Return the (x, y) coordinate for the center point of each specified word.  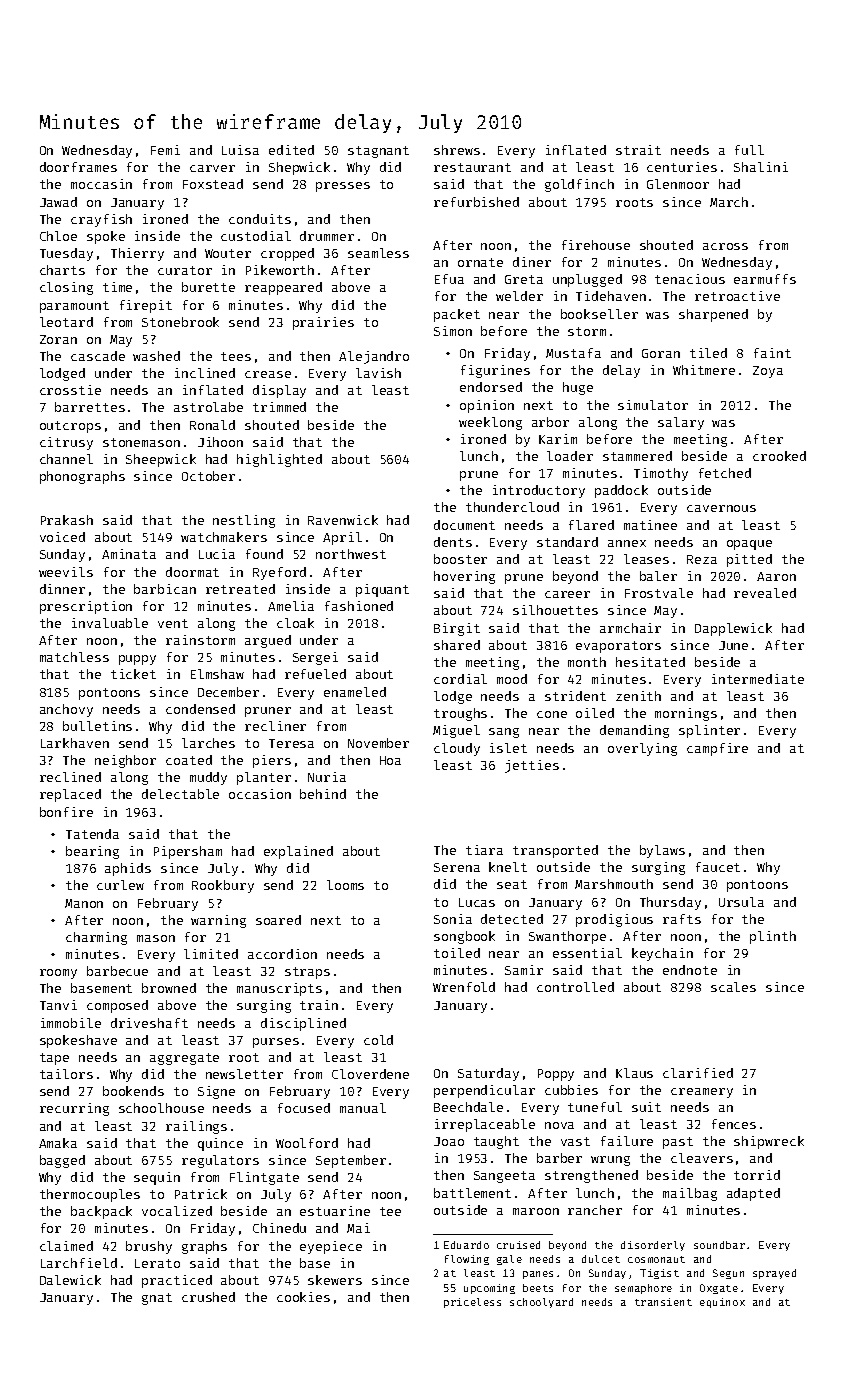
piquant (382, 590)
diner (532, 262)
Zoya (768, 372)
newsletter (244, 1074)
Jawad (58, 202)
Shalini (761, 167)
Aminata (129, 554)
